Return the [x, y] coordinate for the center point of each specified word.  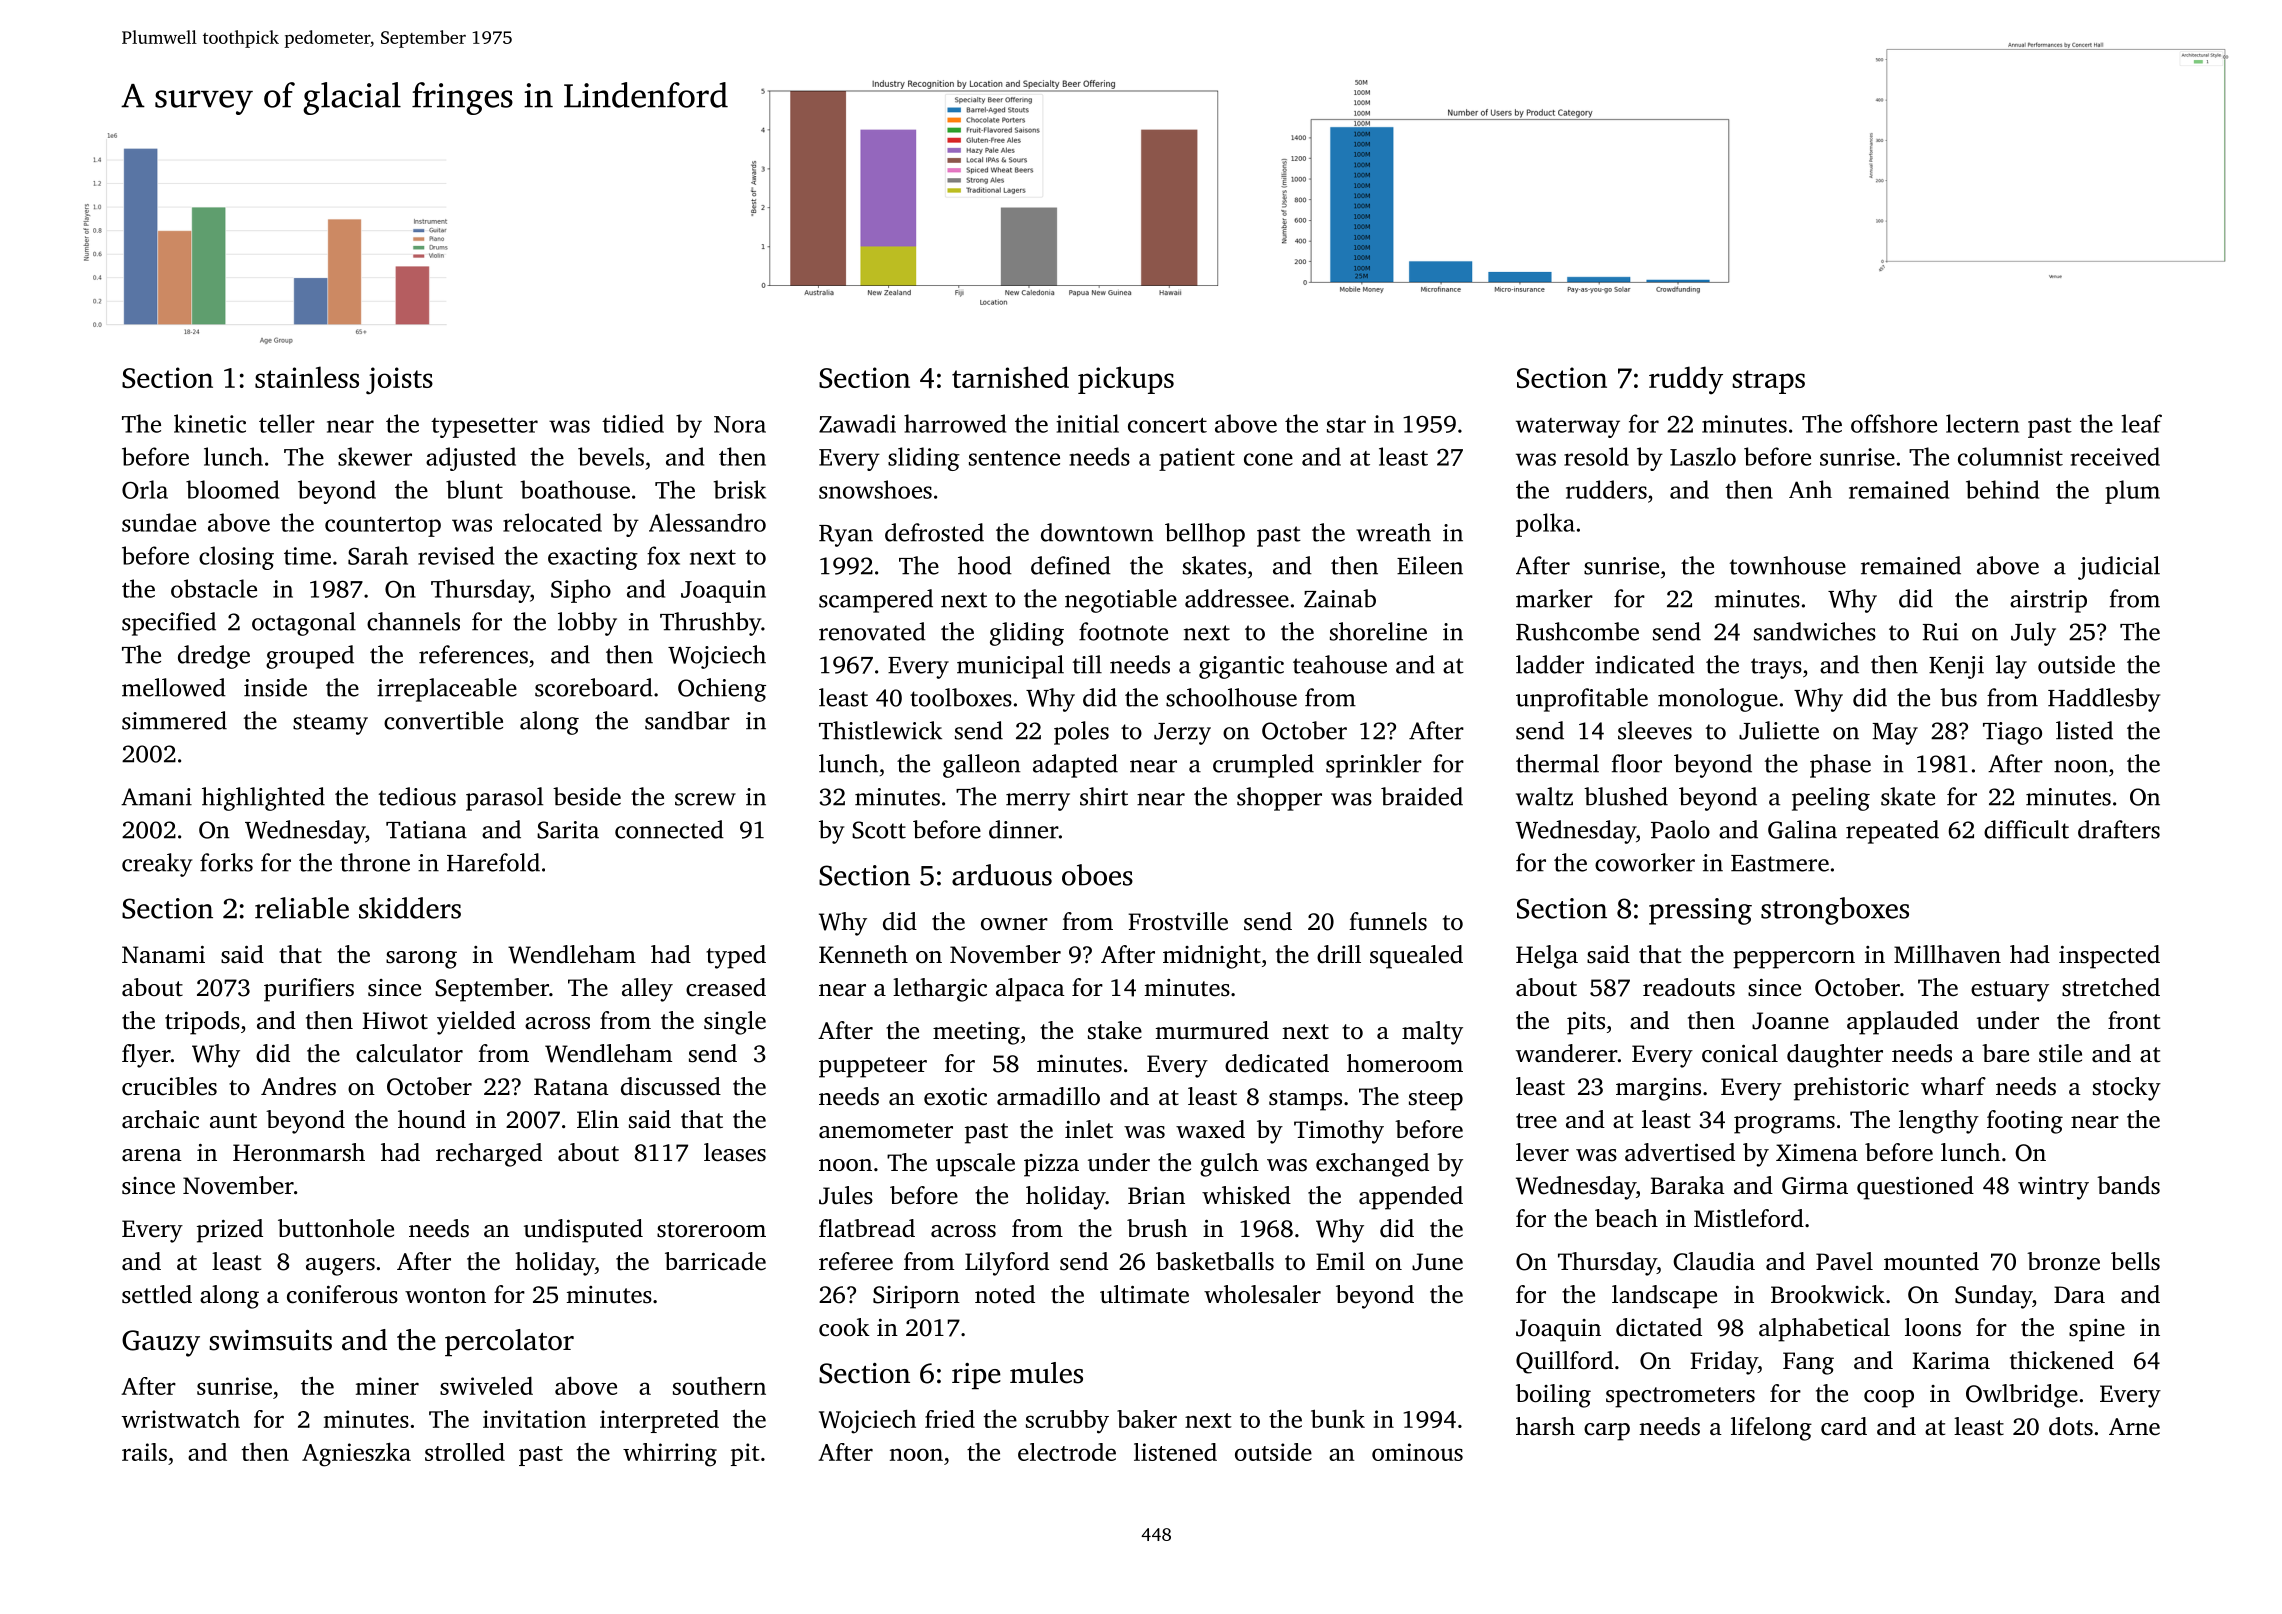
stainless [307, 377]
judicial [2119, 568]
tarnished [1010, 377]
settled [157, 1294]
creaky [157, 865]
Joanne [1790, 1021]
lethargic [940, 990]
